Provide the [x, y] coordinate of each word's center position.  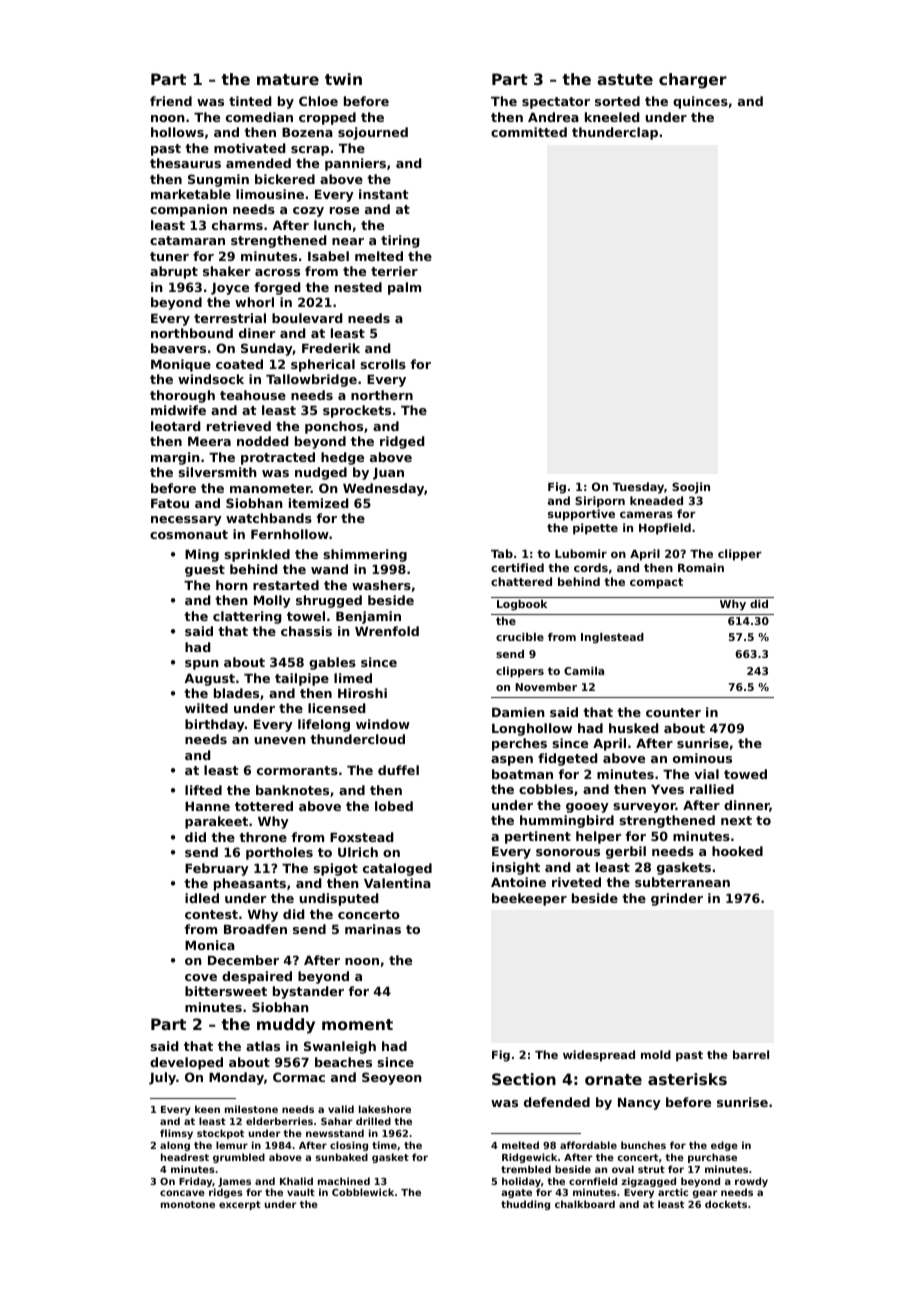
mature [288, 79]
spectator [556, 103]
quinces [700, 102]
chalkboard [585, 1204]
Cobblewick [363, 1192]
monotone [188, 1204]
